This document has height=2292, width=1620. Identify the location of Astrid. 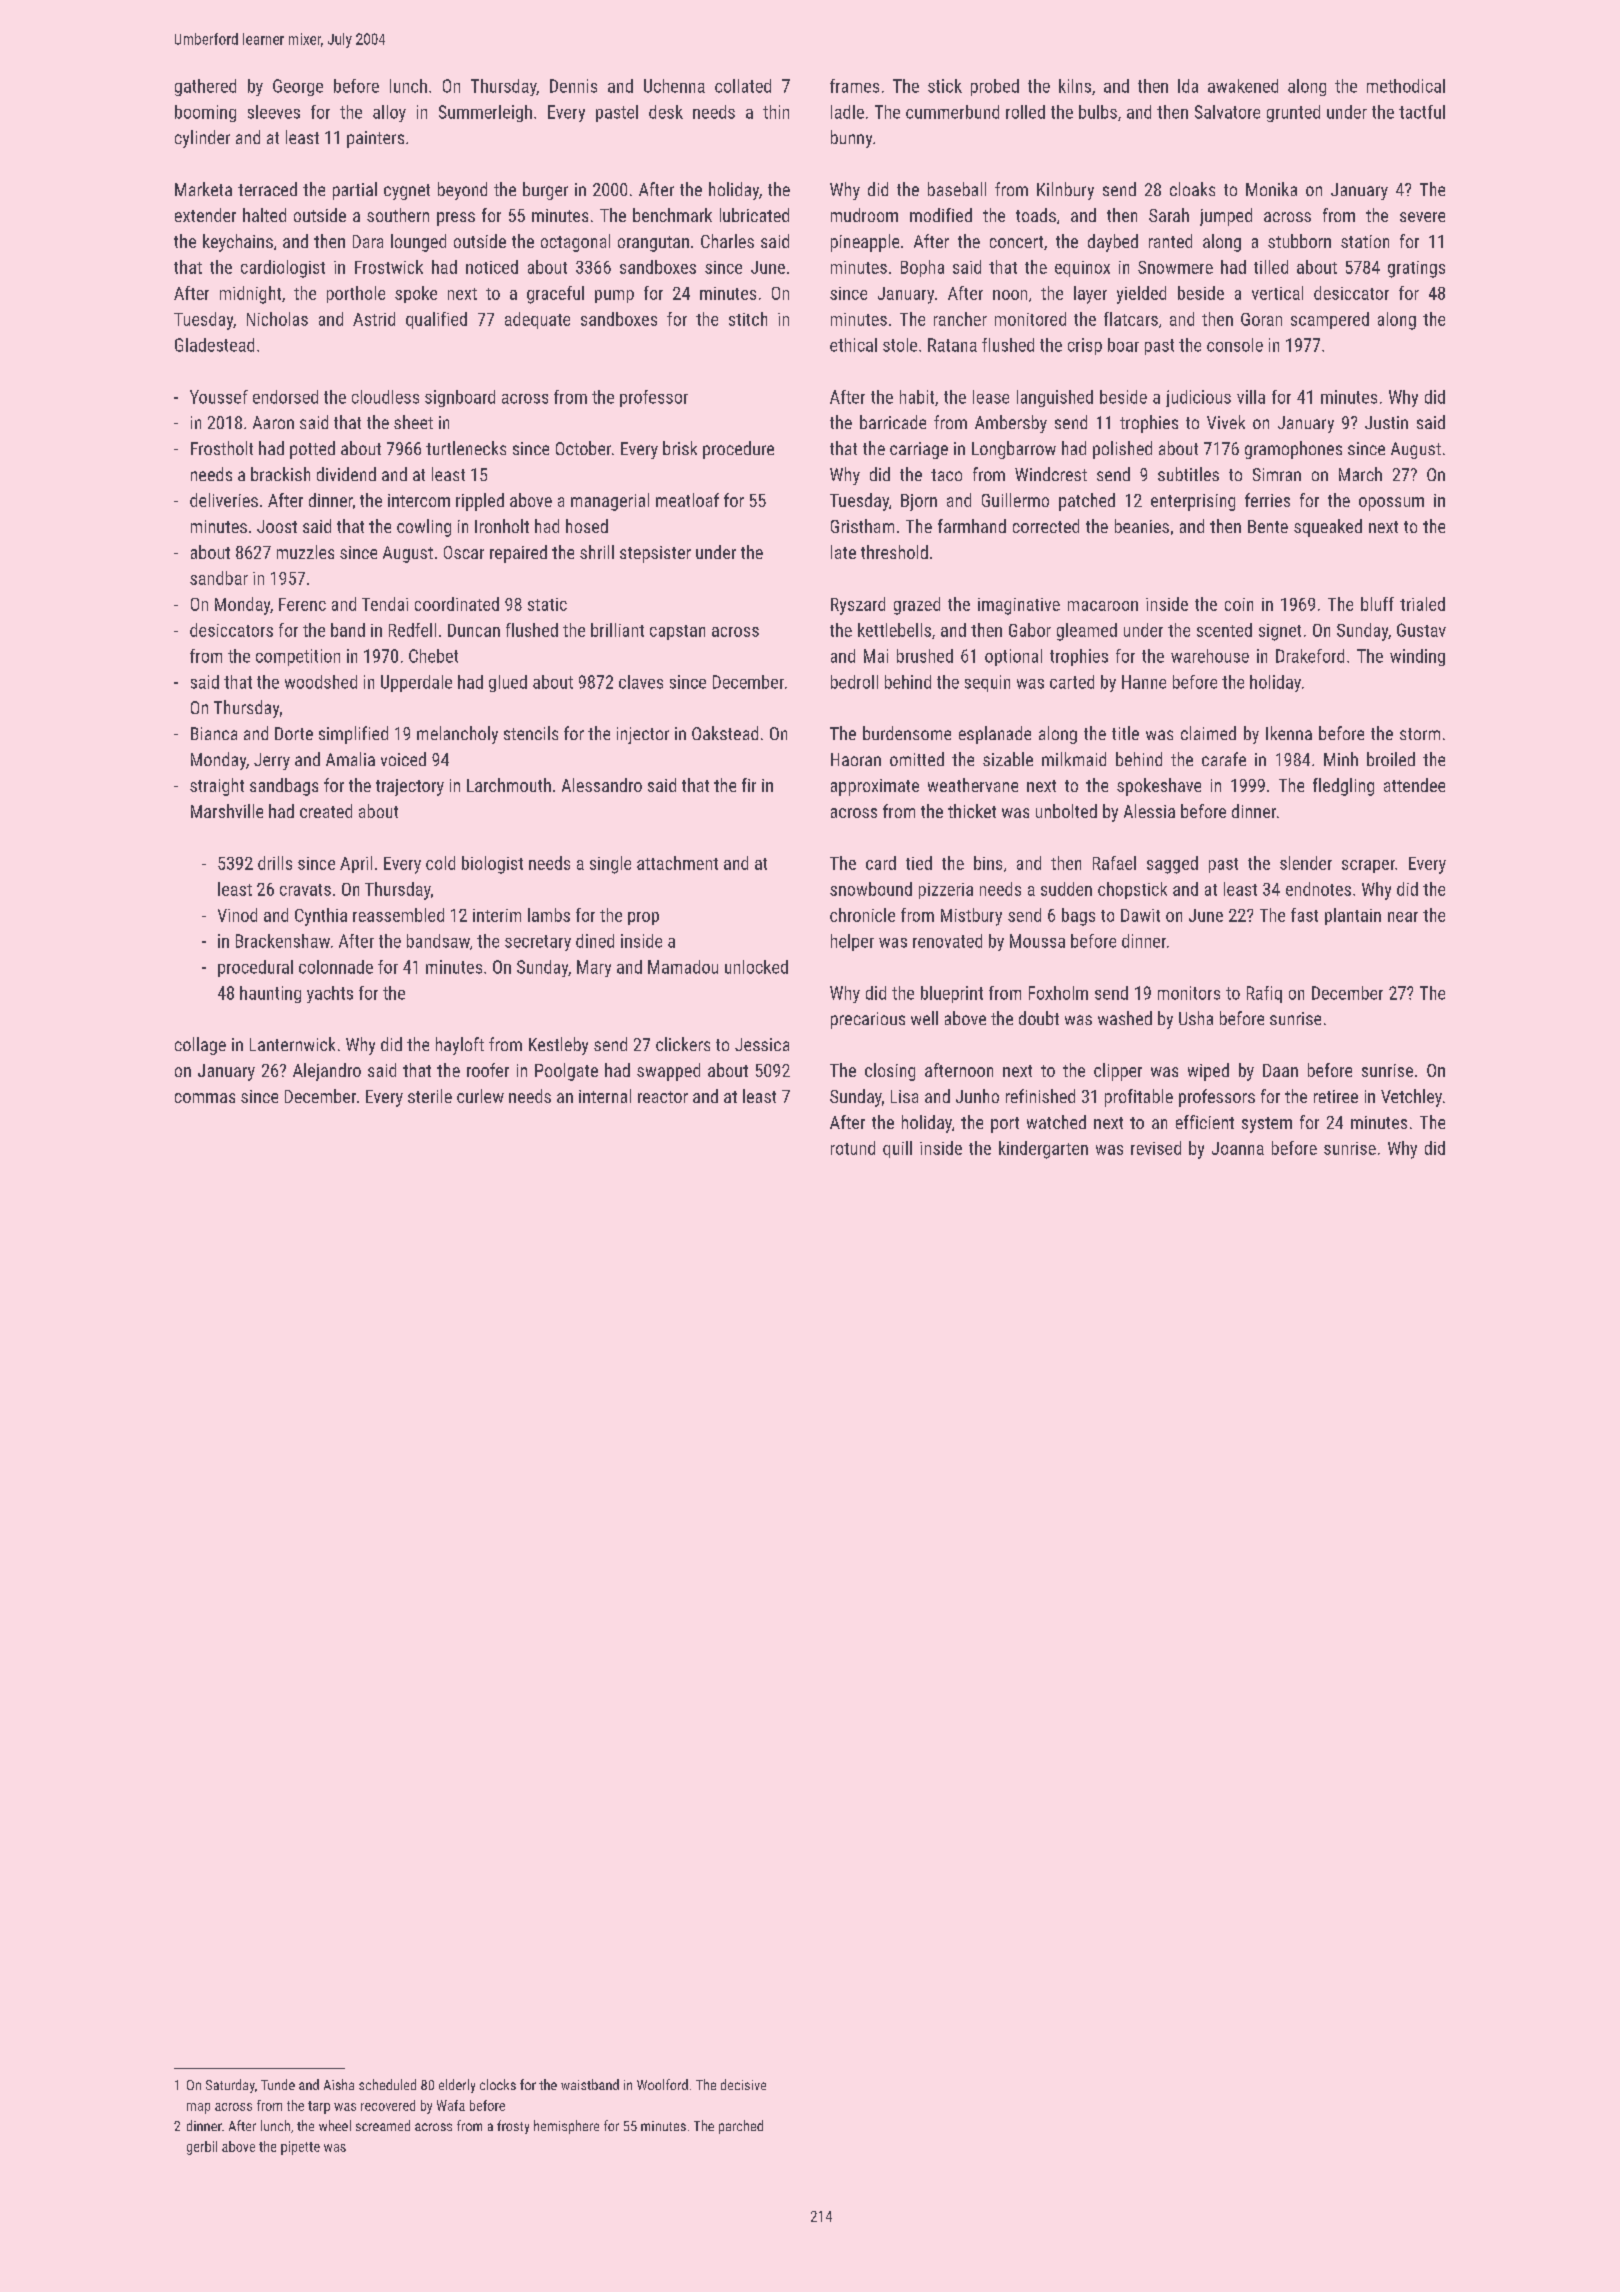
(374, 319).
